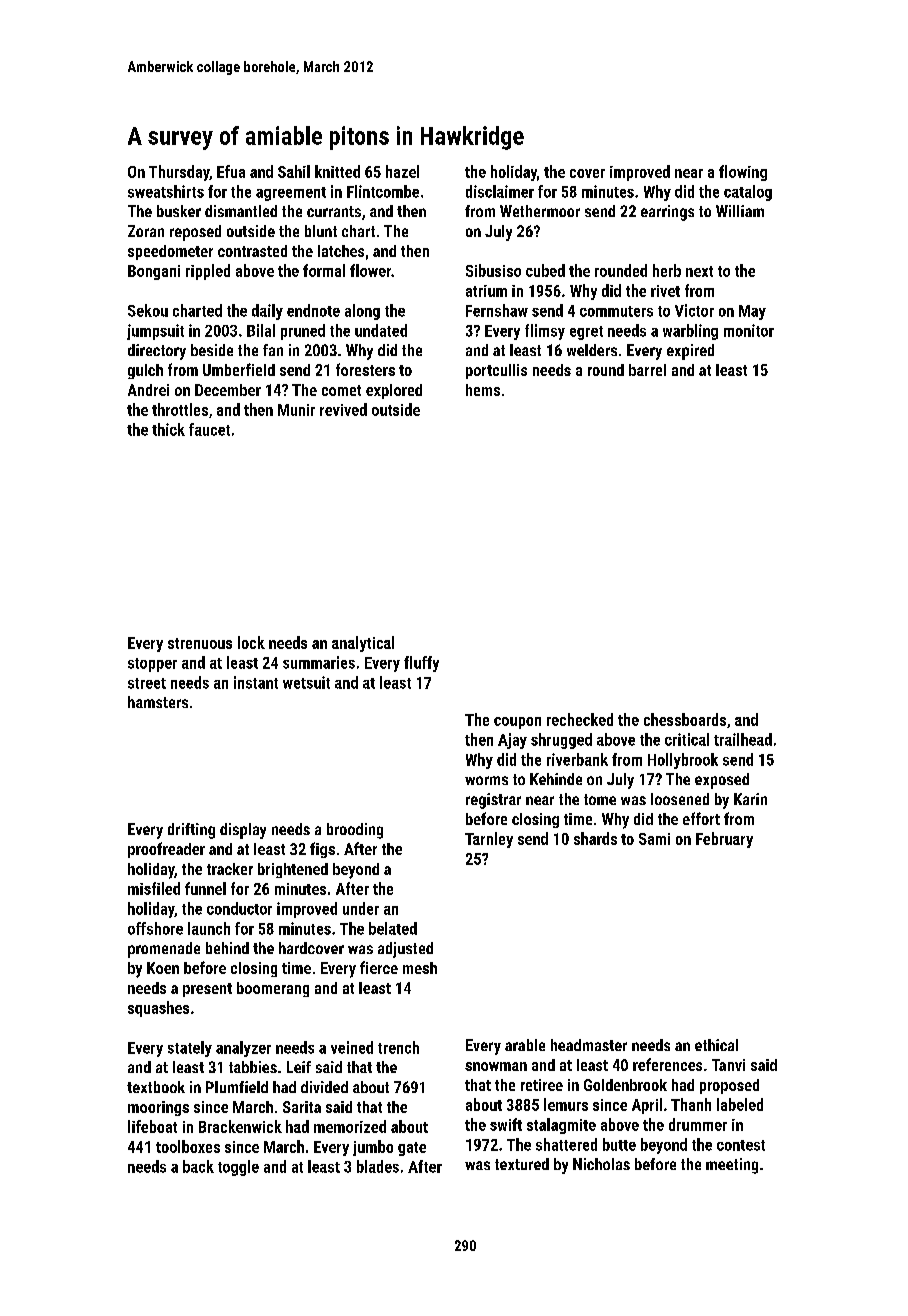  Describe the element at coordinates (209, 429) in the document. I see `faucet` at that location.
